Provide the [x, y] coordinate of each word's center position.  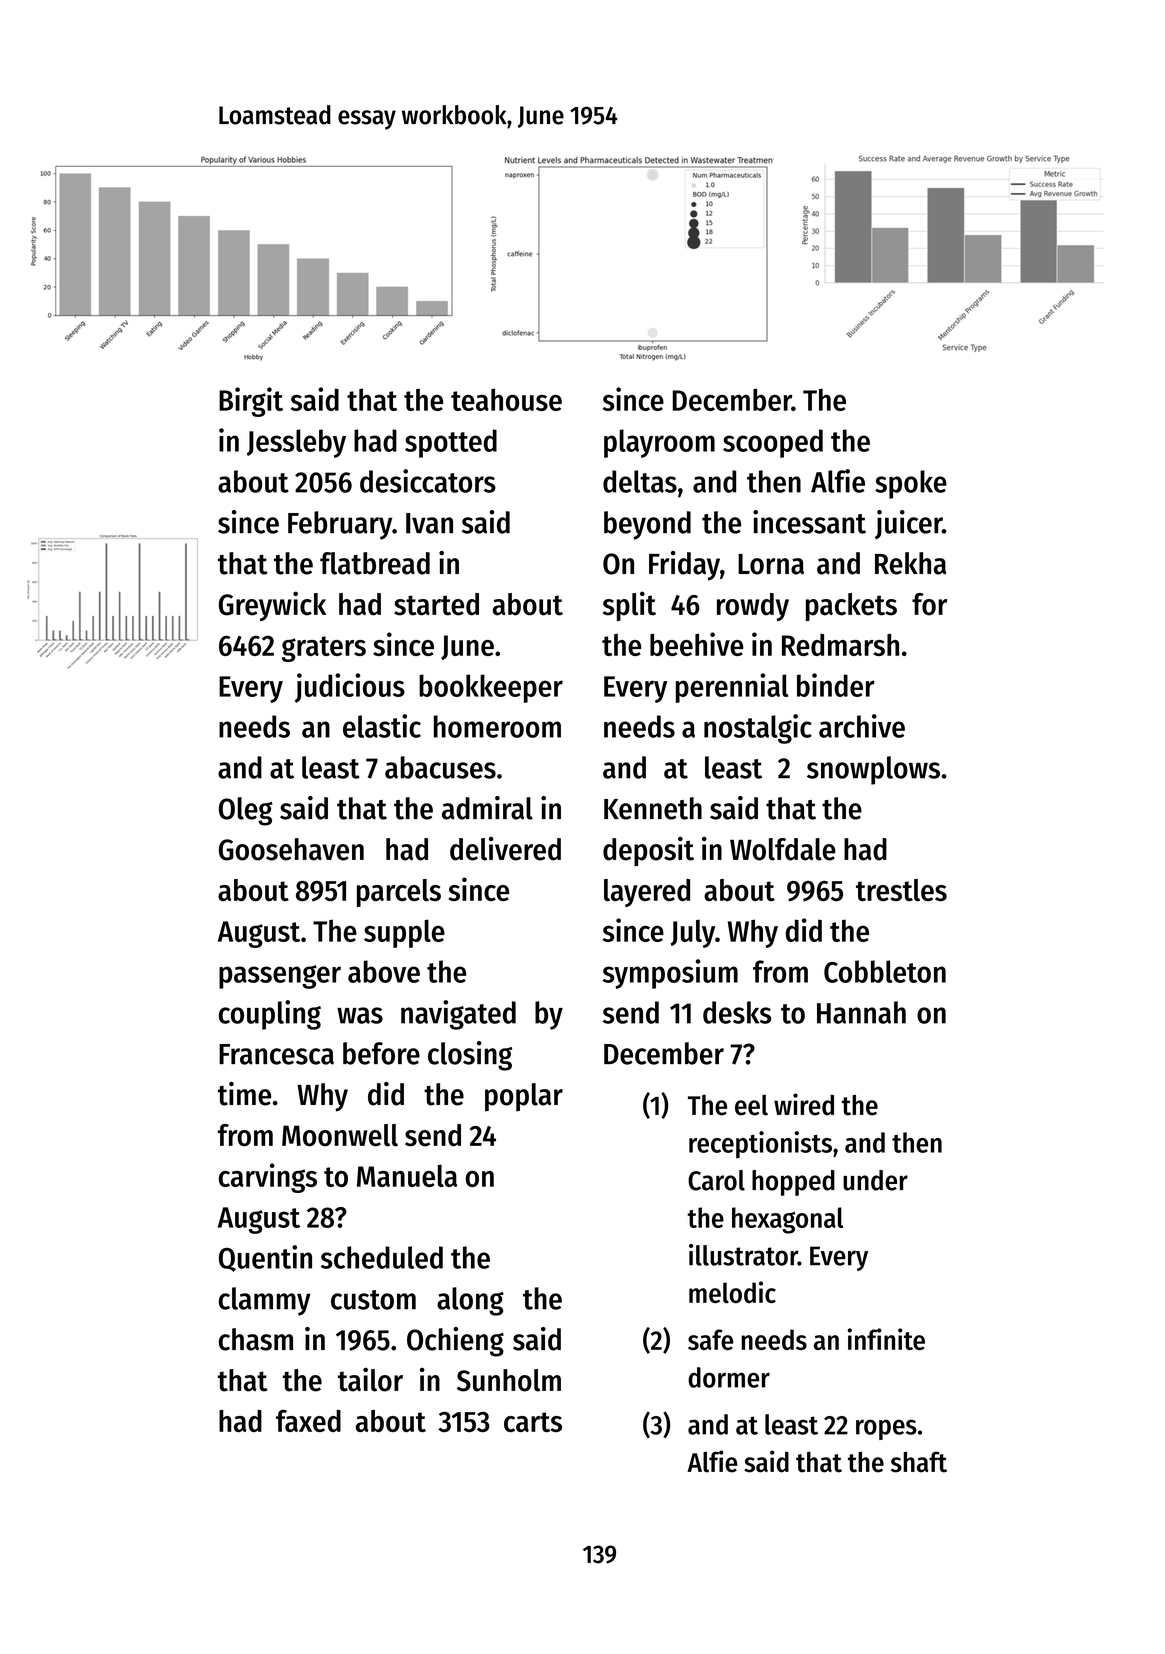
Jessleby [296, 443]
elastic [382, 726]
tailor [370, 1379]
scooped [773, 443]
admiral [487, 808]
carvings [268, 1178]
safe [710, 1339]
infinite [886, 1339]
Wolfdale [783, 849]
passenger [280, 977]
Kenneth [653, 808]
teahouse [506, 399]
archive [862, 726]
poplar [524, 1097]
